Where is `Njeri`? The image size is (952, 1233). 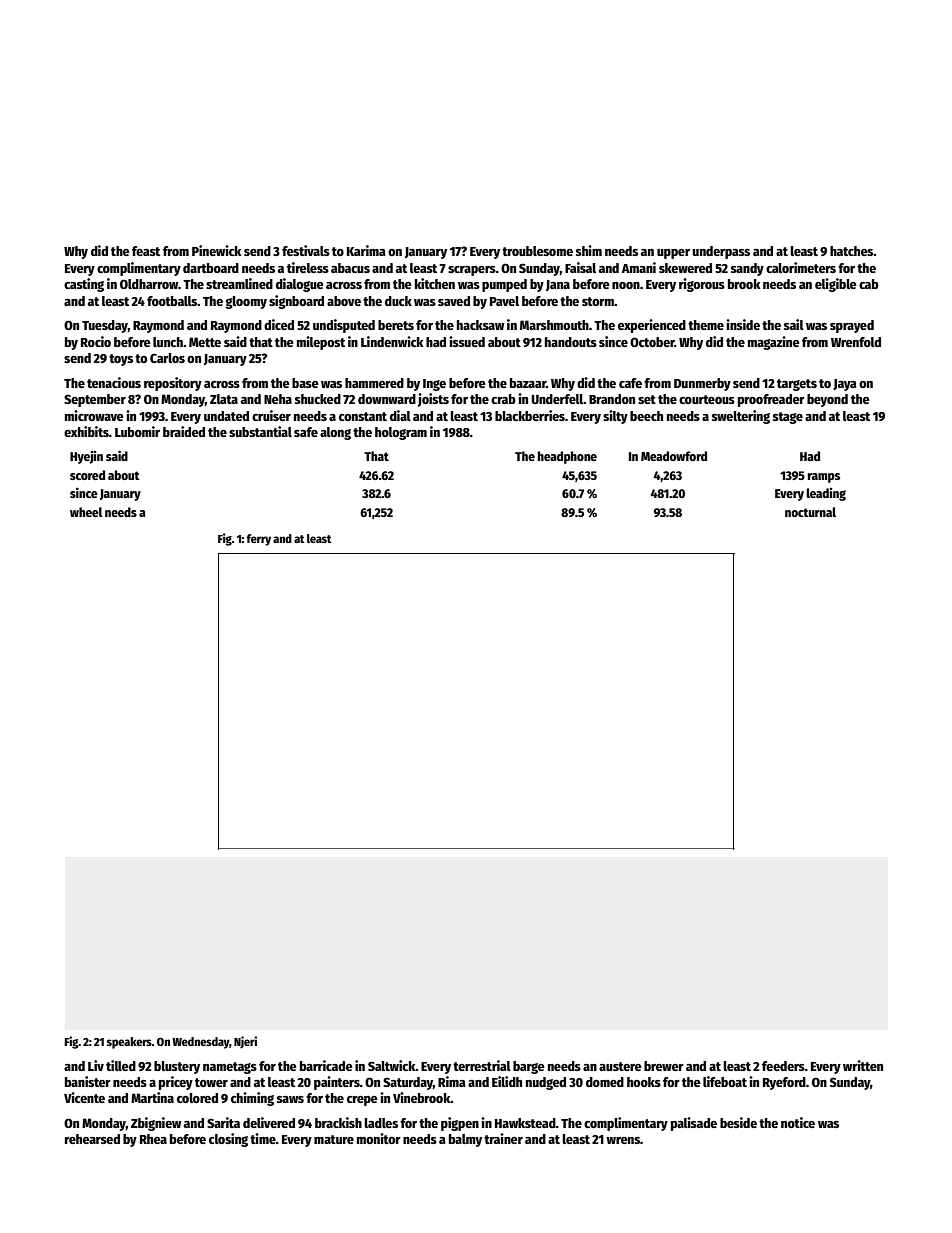
Njeri is located at coordinates (245, 1042).
